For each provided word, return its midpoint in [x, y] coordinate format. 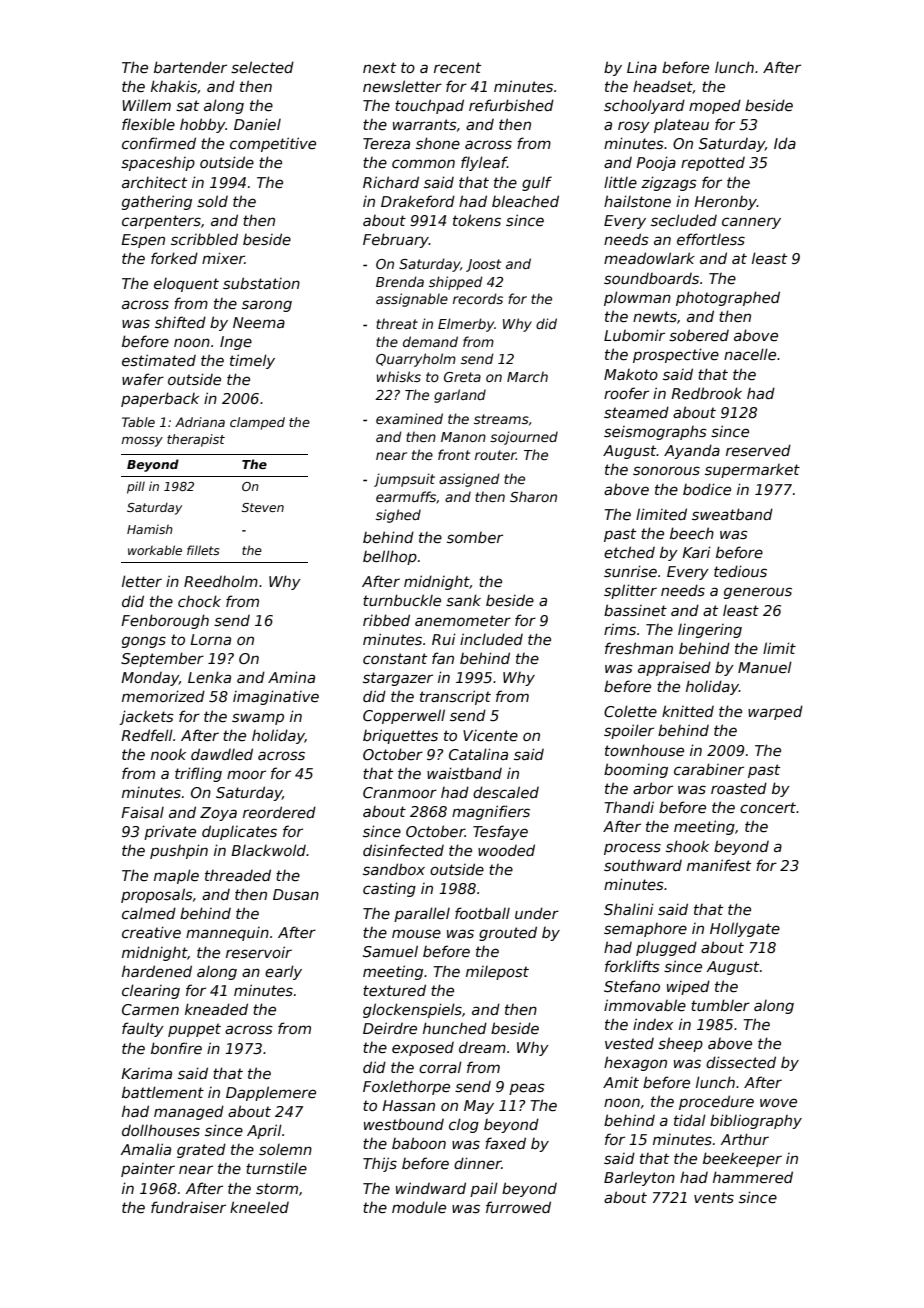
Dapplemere [271, 1093]
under [537, 913]
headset [663, 87]
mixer [223, 258]
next [379, 67]
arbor [653, 788]
